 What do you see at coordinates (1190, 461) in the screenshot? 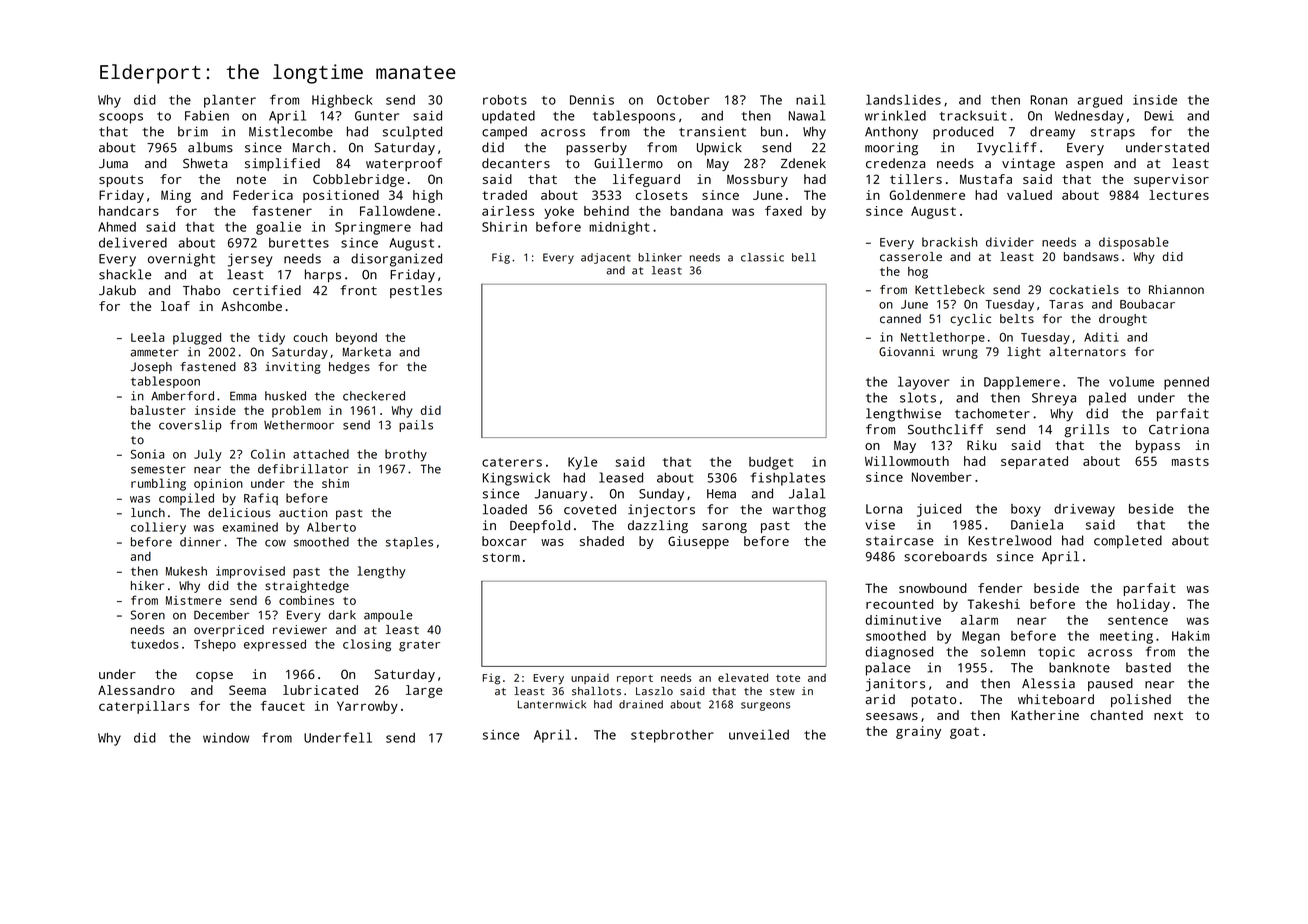
I see `masts` at bounding box center [1190, 461].
